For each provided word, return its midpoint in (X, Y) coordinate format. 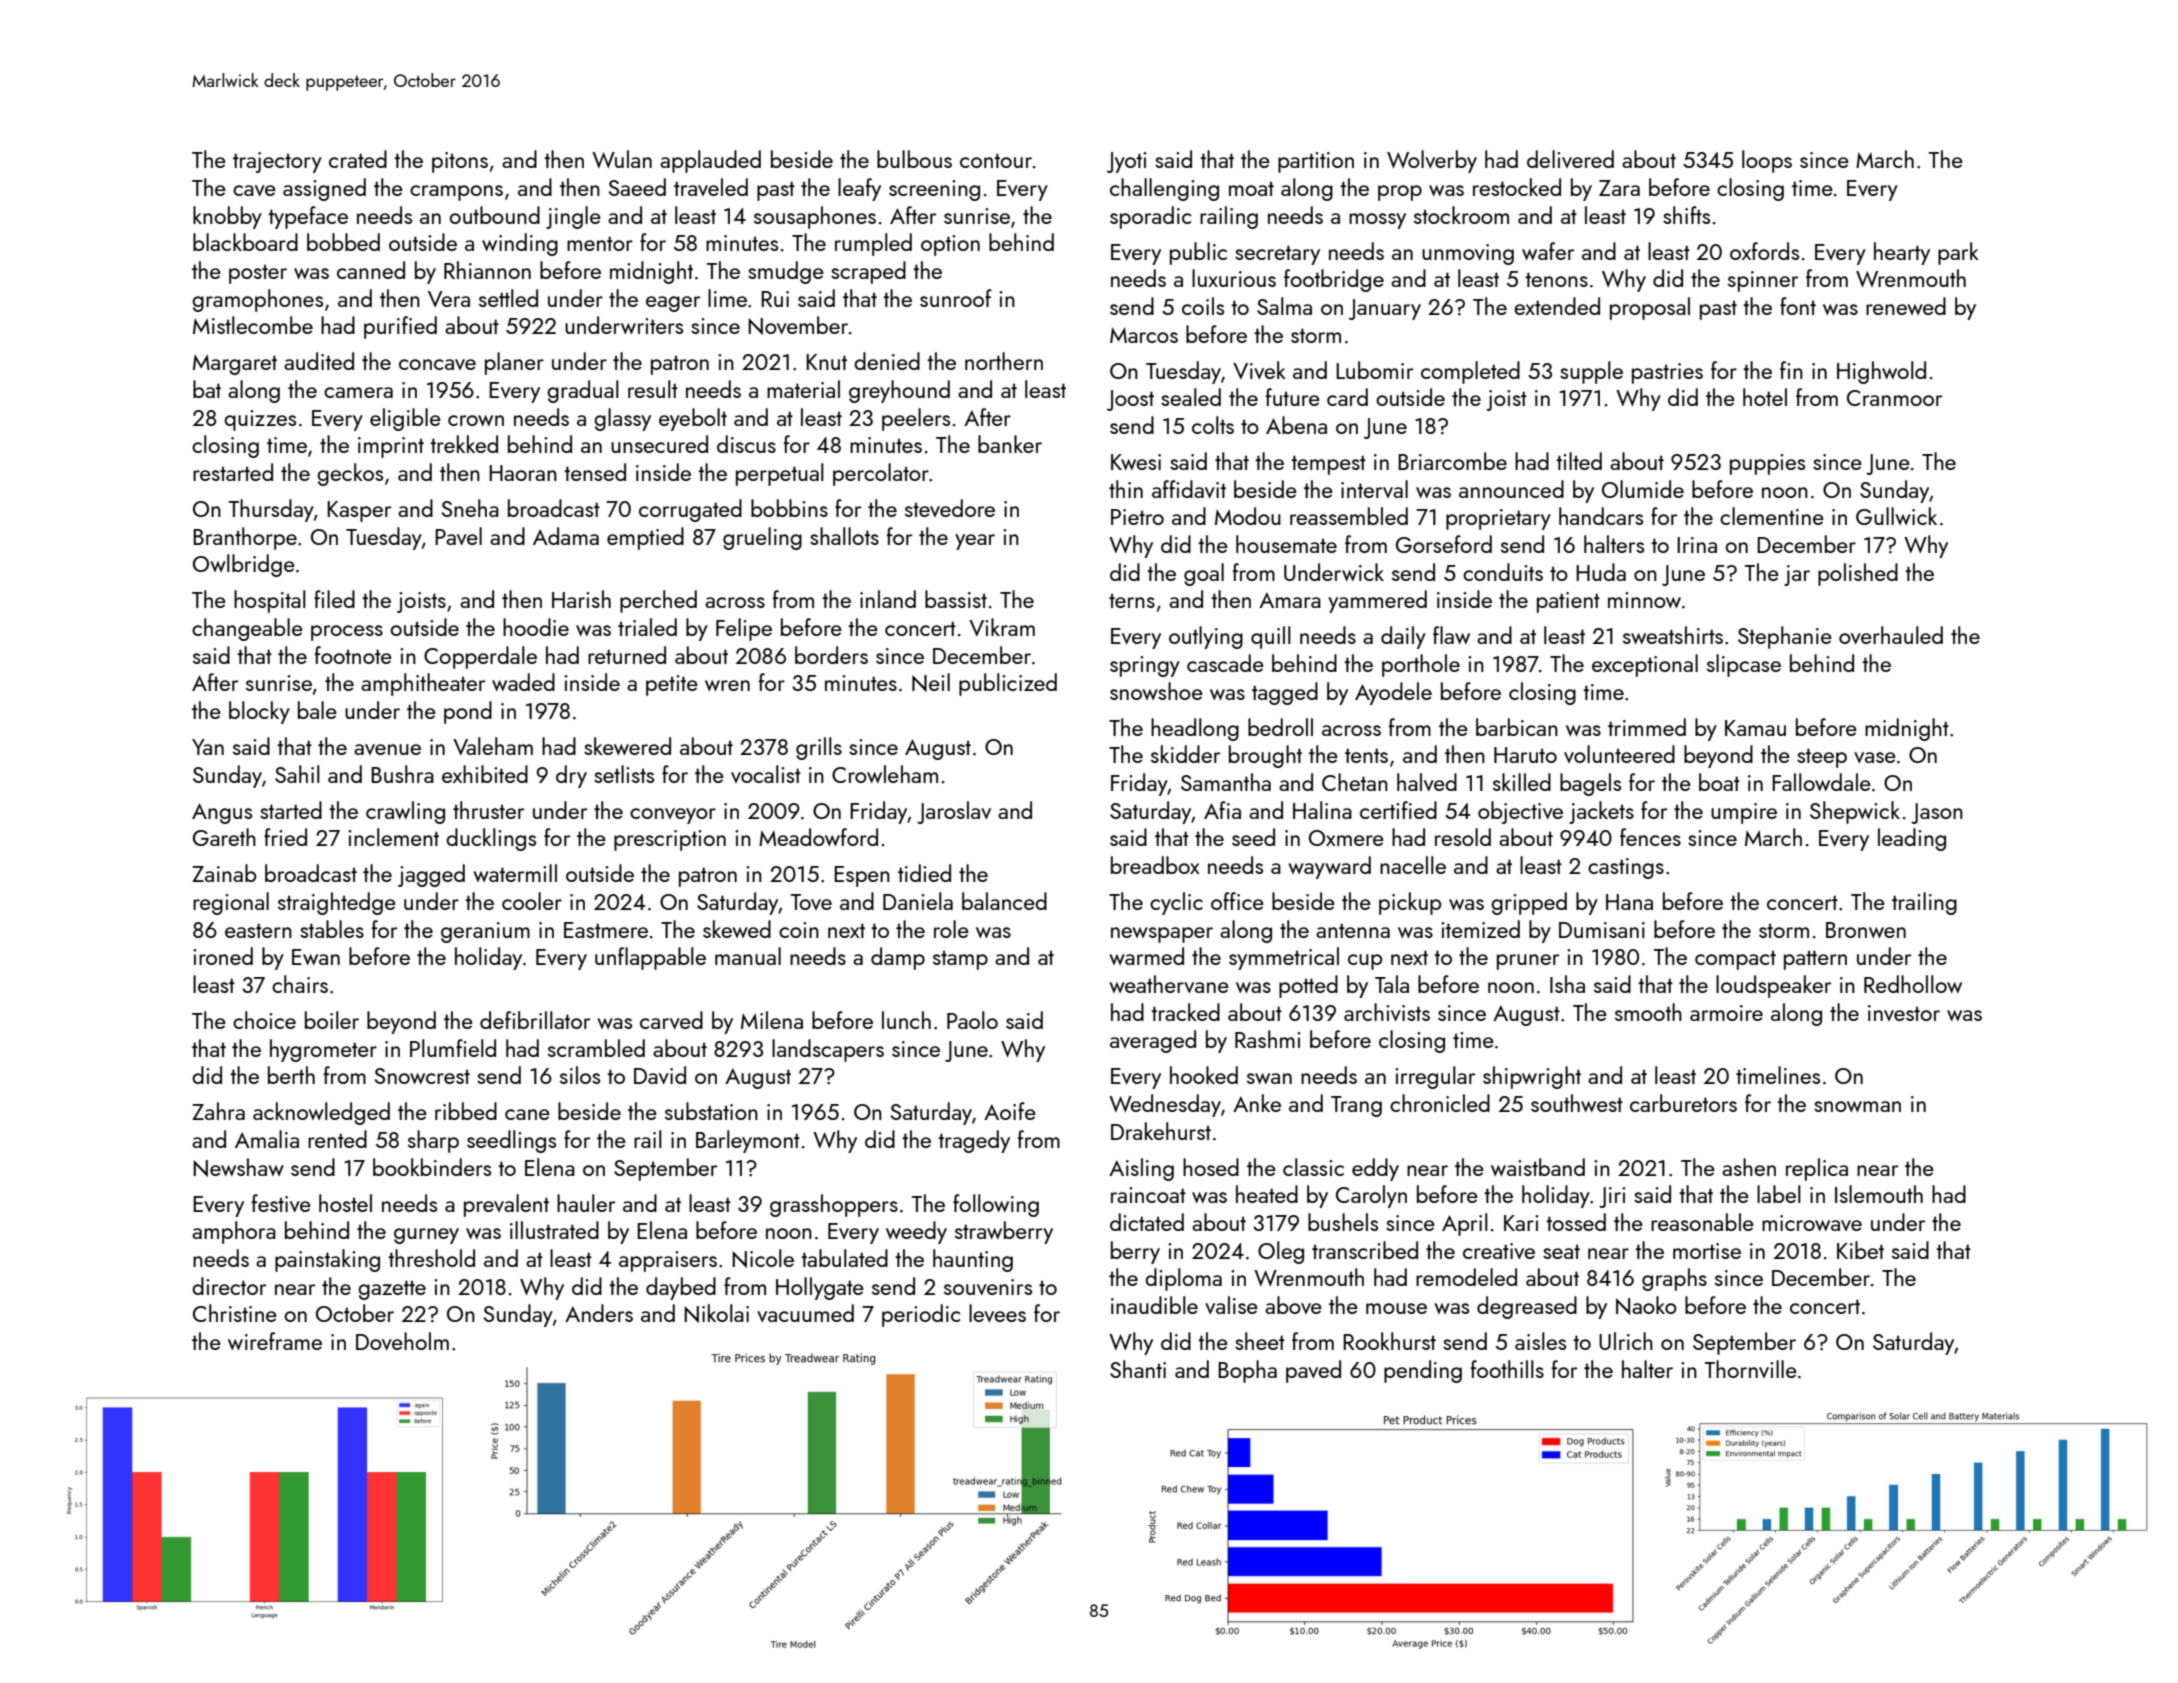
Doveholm (402, 1341)
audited (319, 361)
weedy (916, 1232)
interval (1374, 489)
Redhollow (1913, 984)
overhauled (1891, 635)
